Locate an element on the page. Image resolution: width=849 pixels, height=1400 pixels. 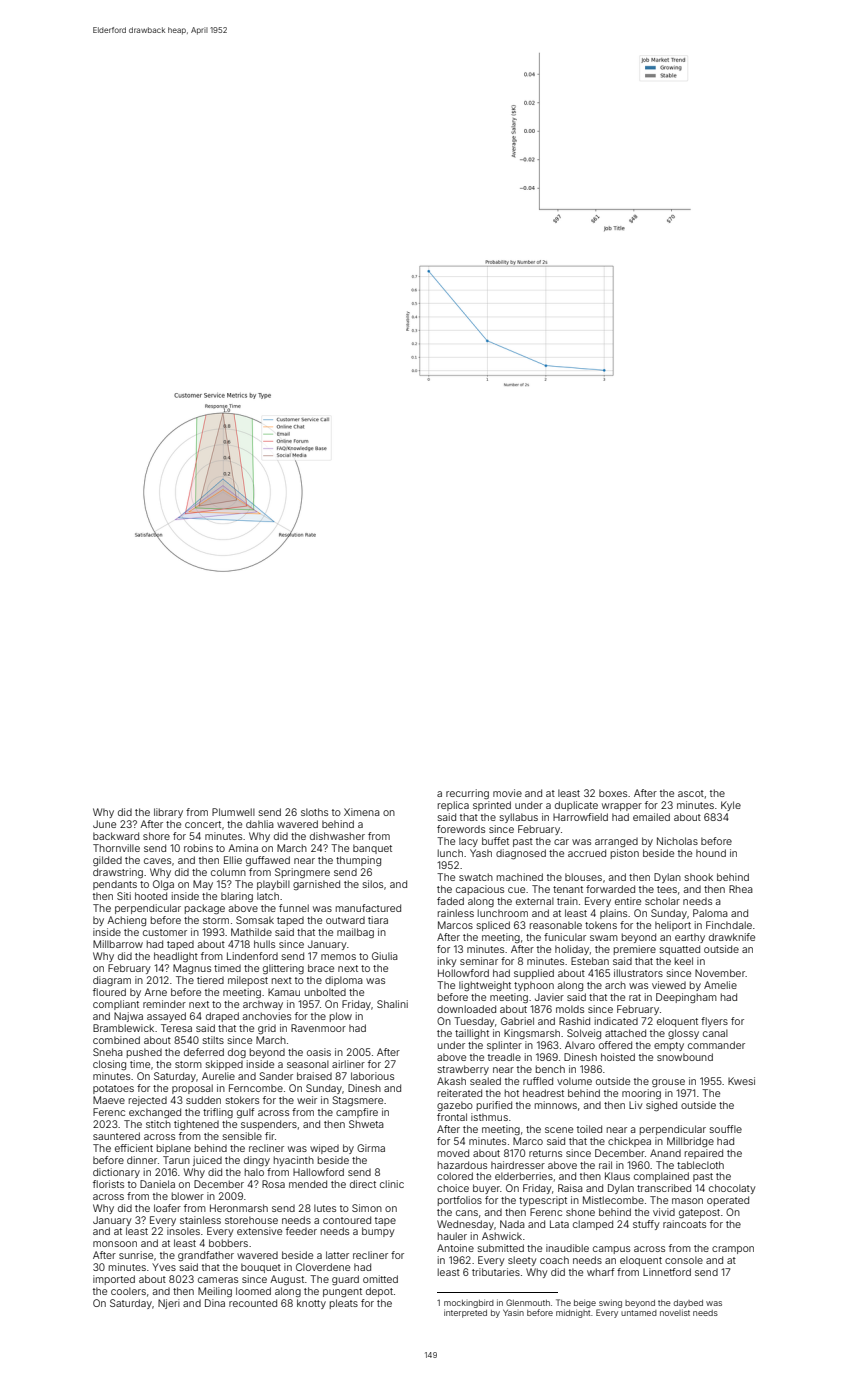
clinic is located at coordinates (392, 1184).
